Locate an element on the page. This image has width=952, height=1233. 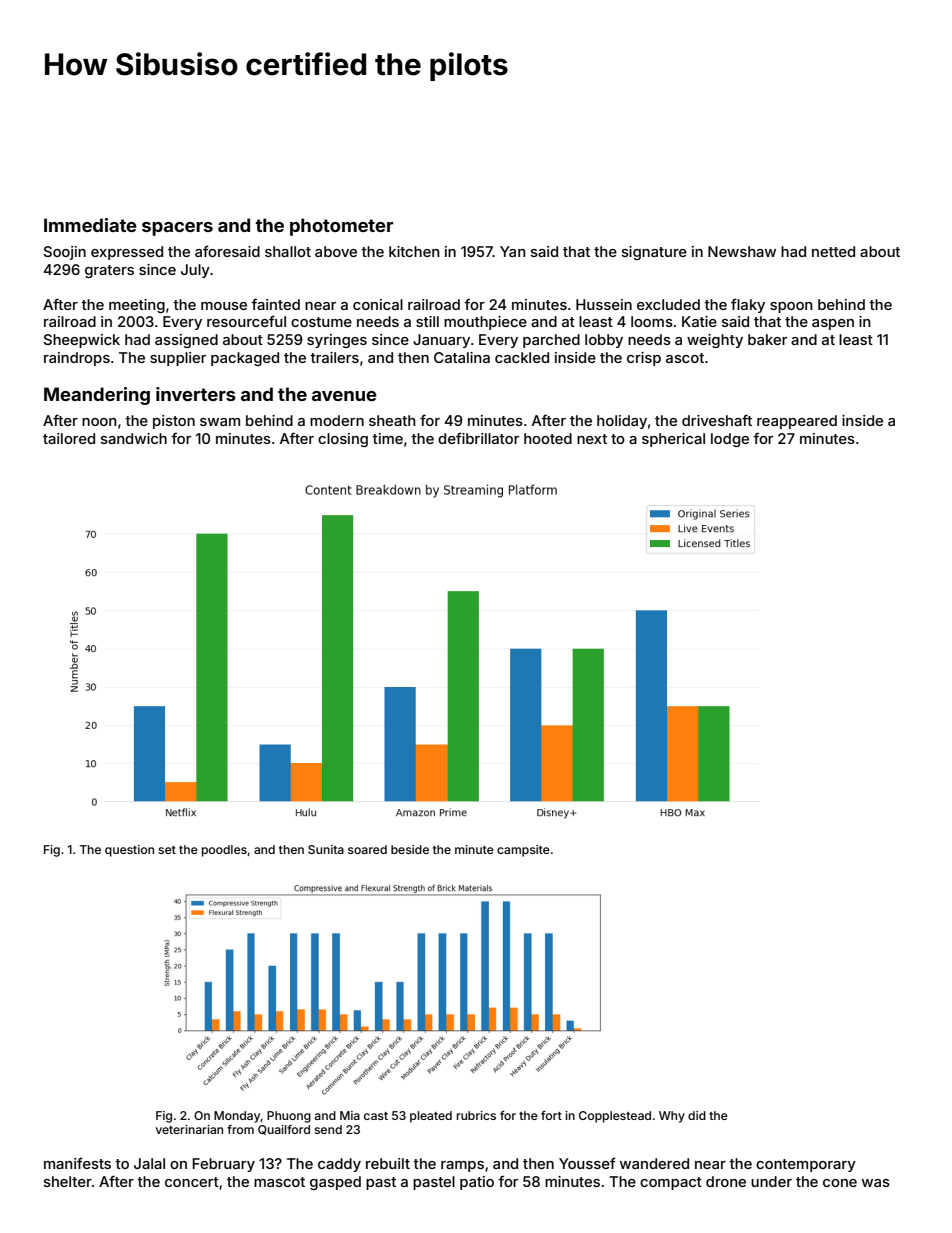
soared is located at coordinates (367, 849).
